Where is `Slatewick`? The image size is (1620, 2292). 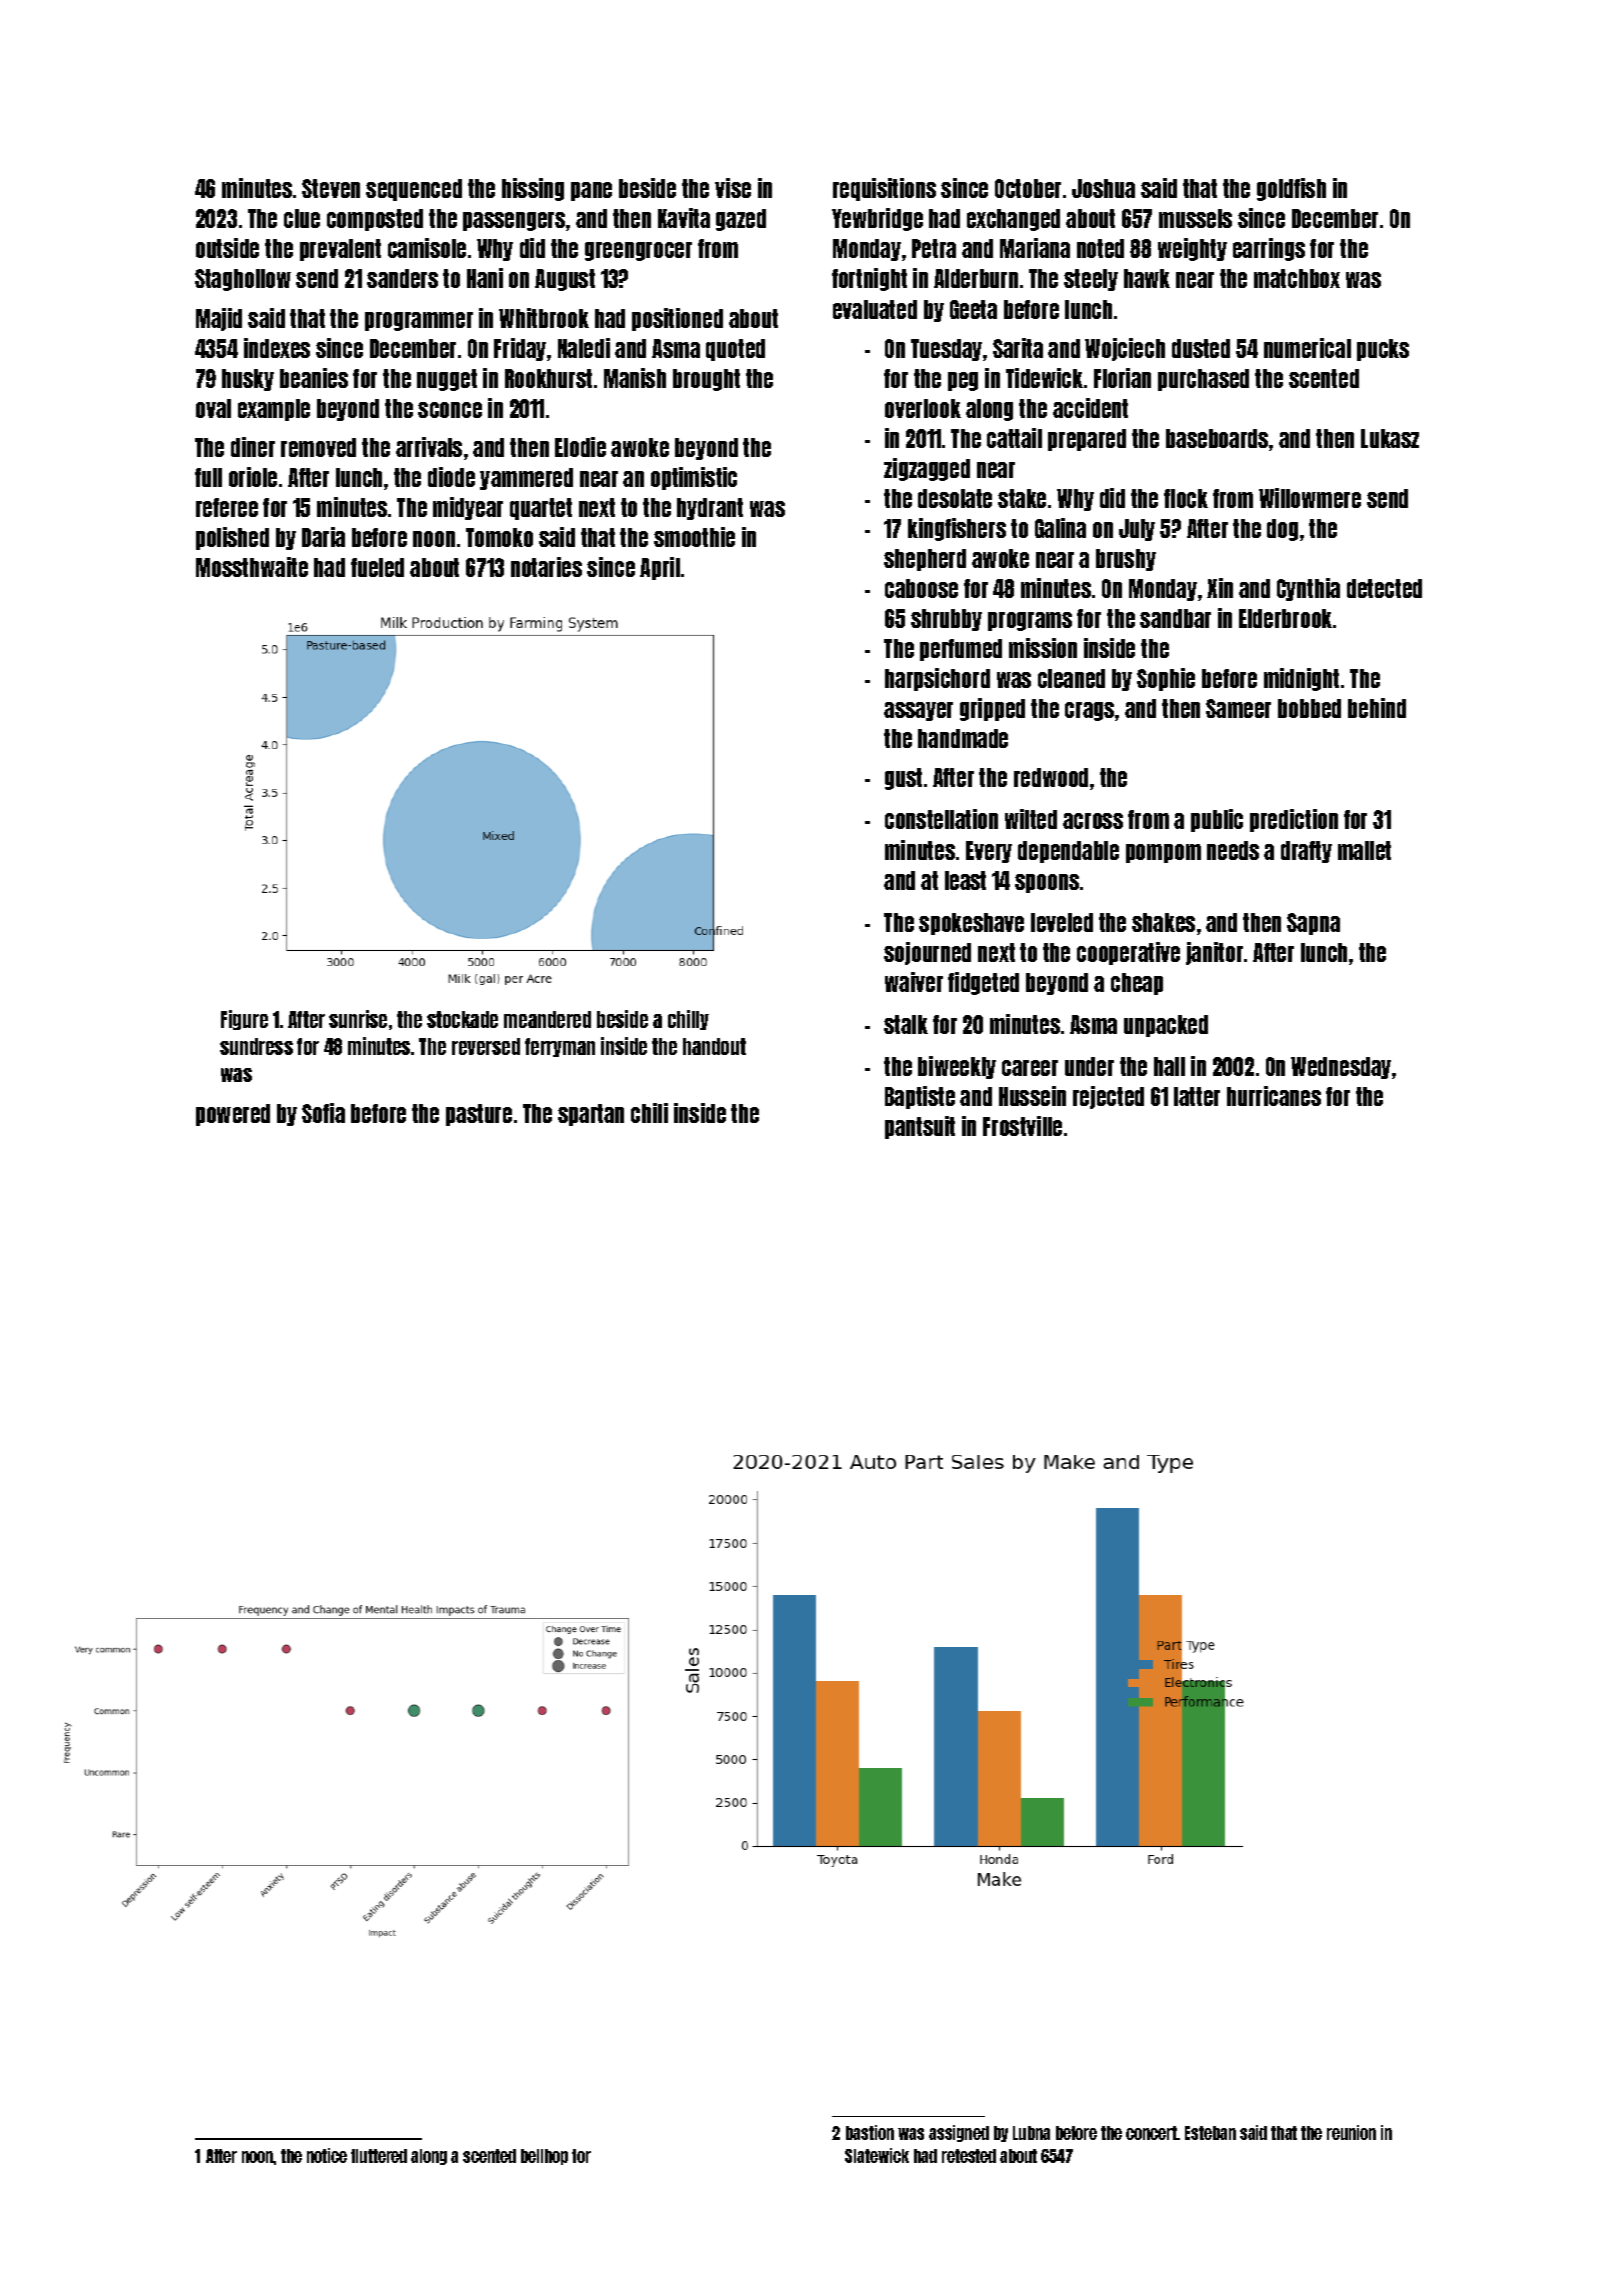 Slatewick is located at coordinates (877, 2155).
